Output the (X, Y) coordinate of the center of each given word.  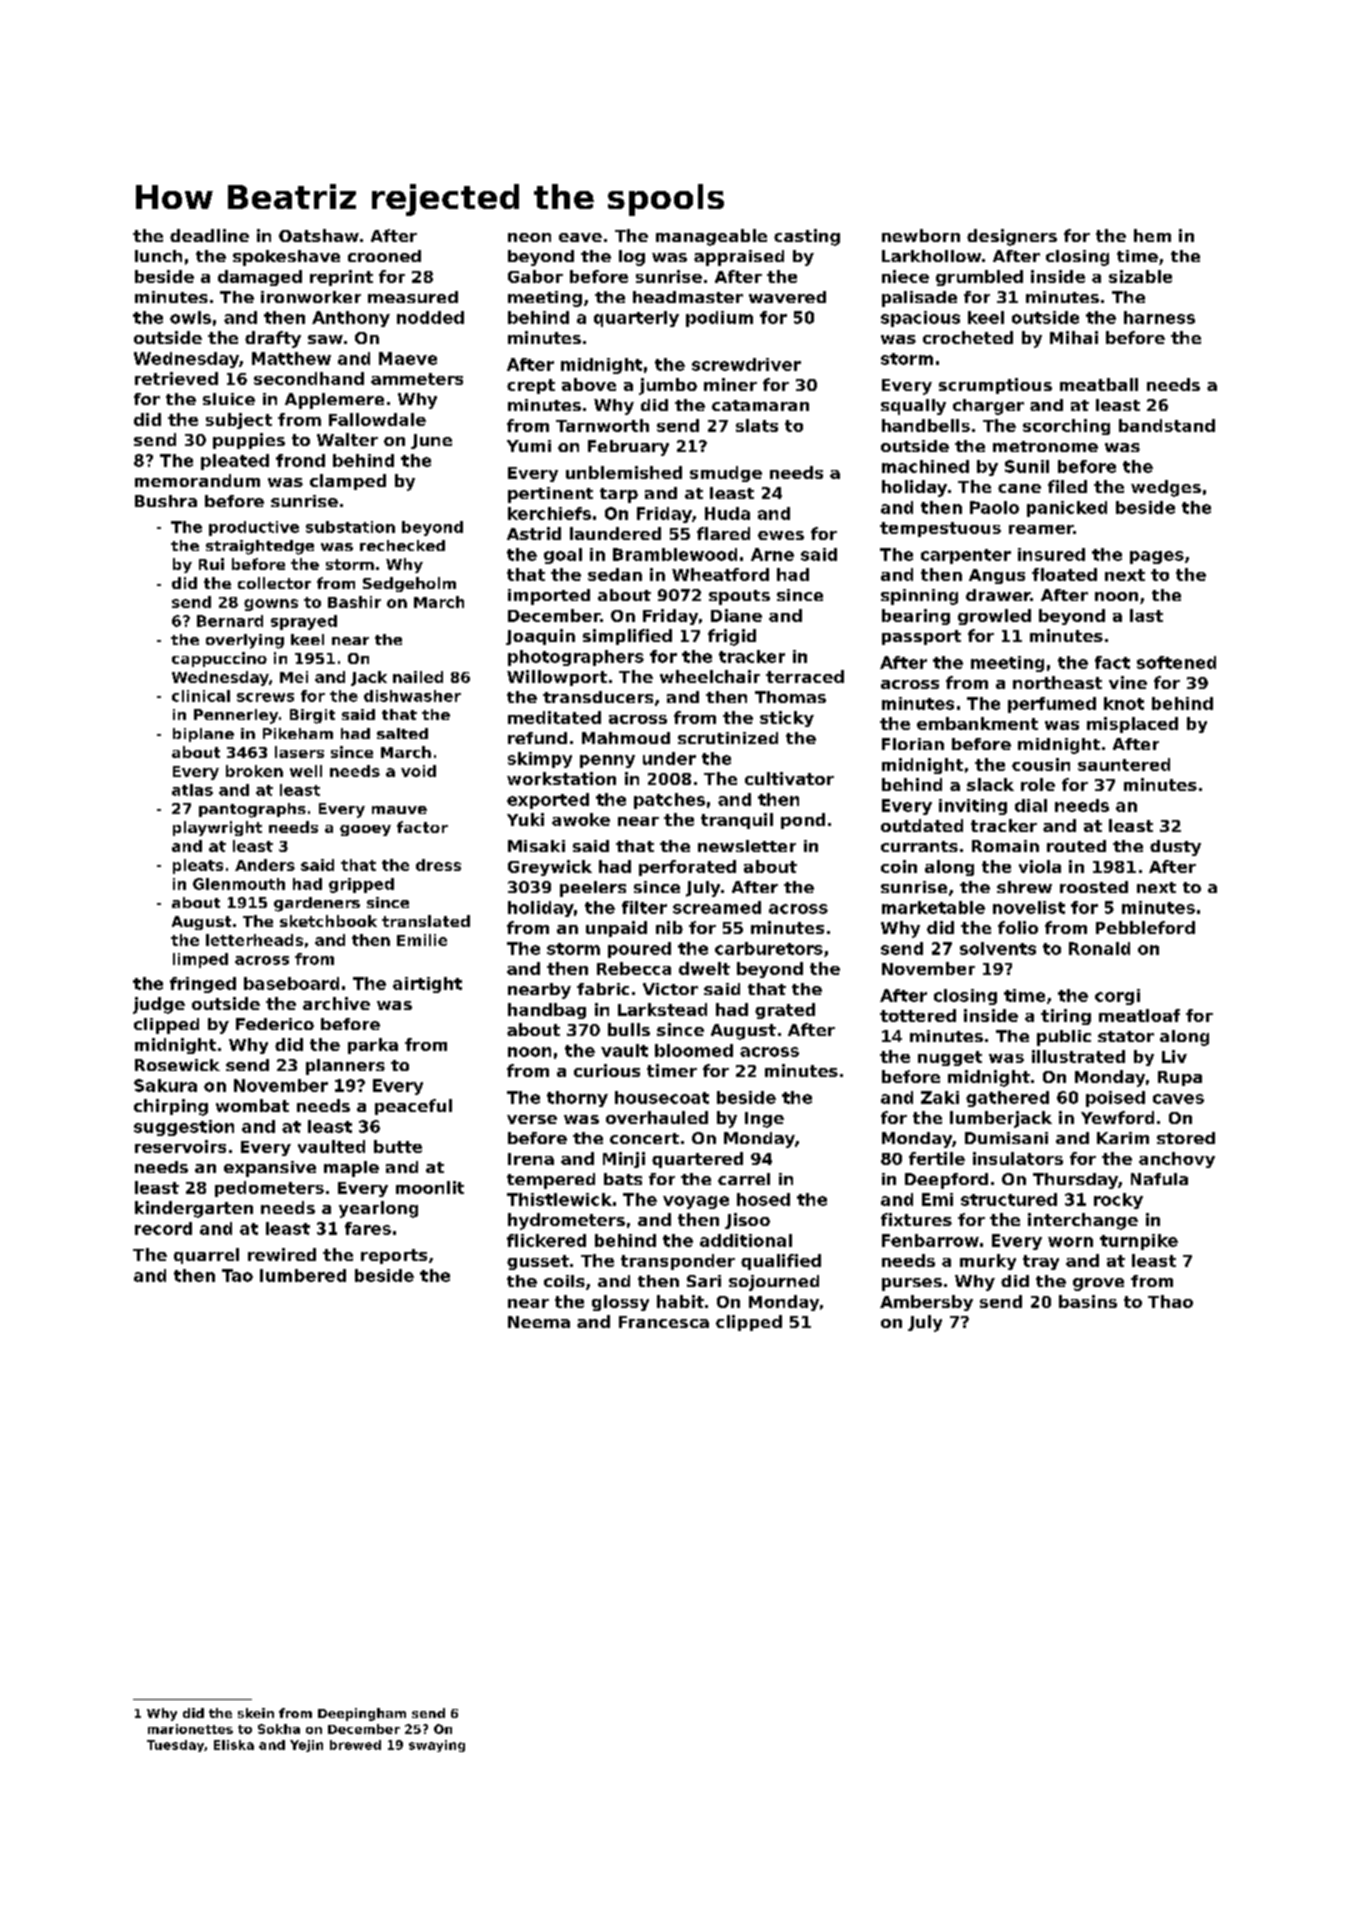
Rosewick (177, 1065)
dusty (1175, 848)
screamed (717, 907)
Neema (539, 1322)
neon (529, 237)
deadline (209, 235)
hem (1152, 235)
